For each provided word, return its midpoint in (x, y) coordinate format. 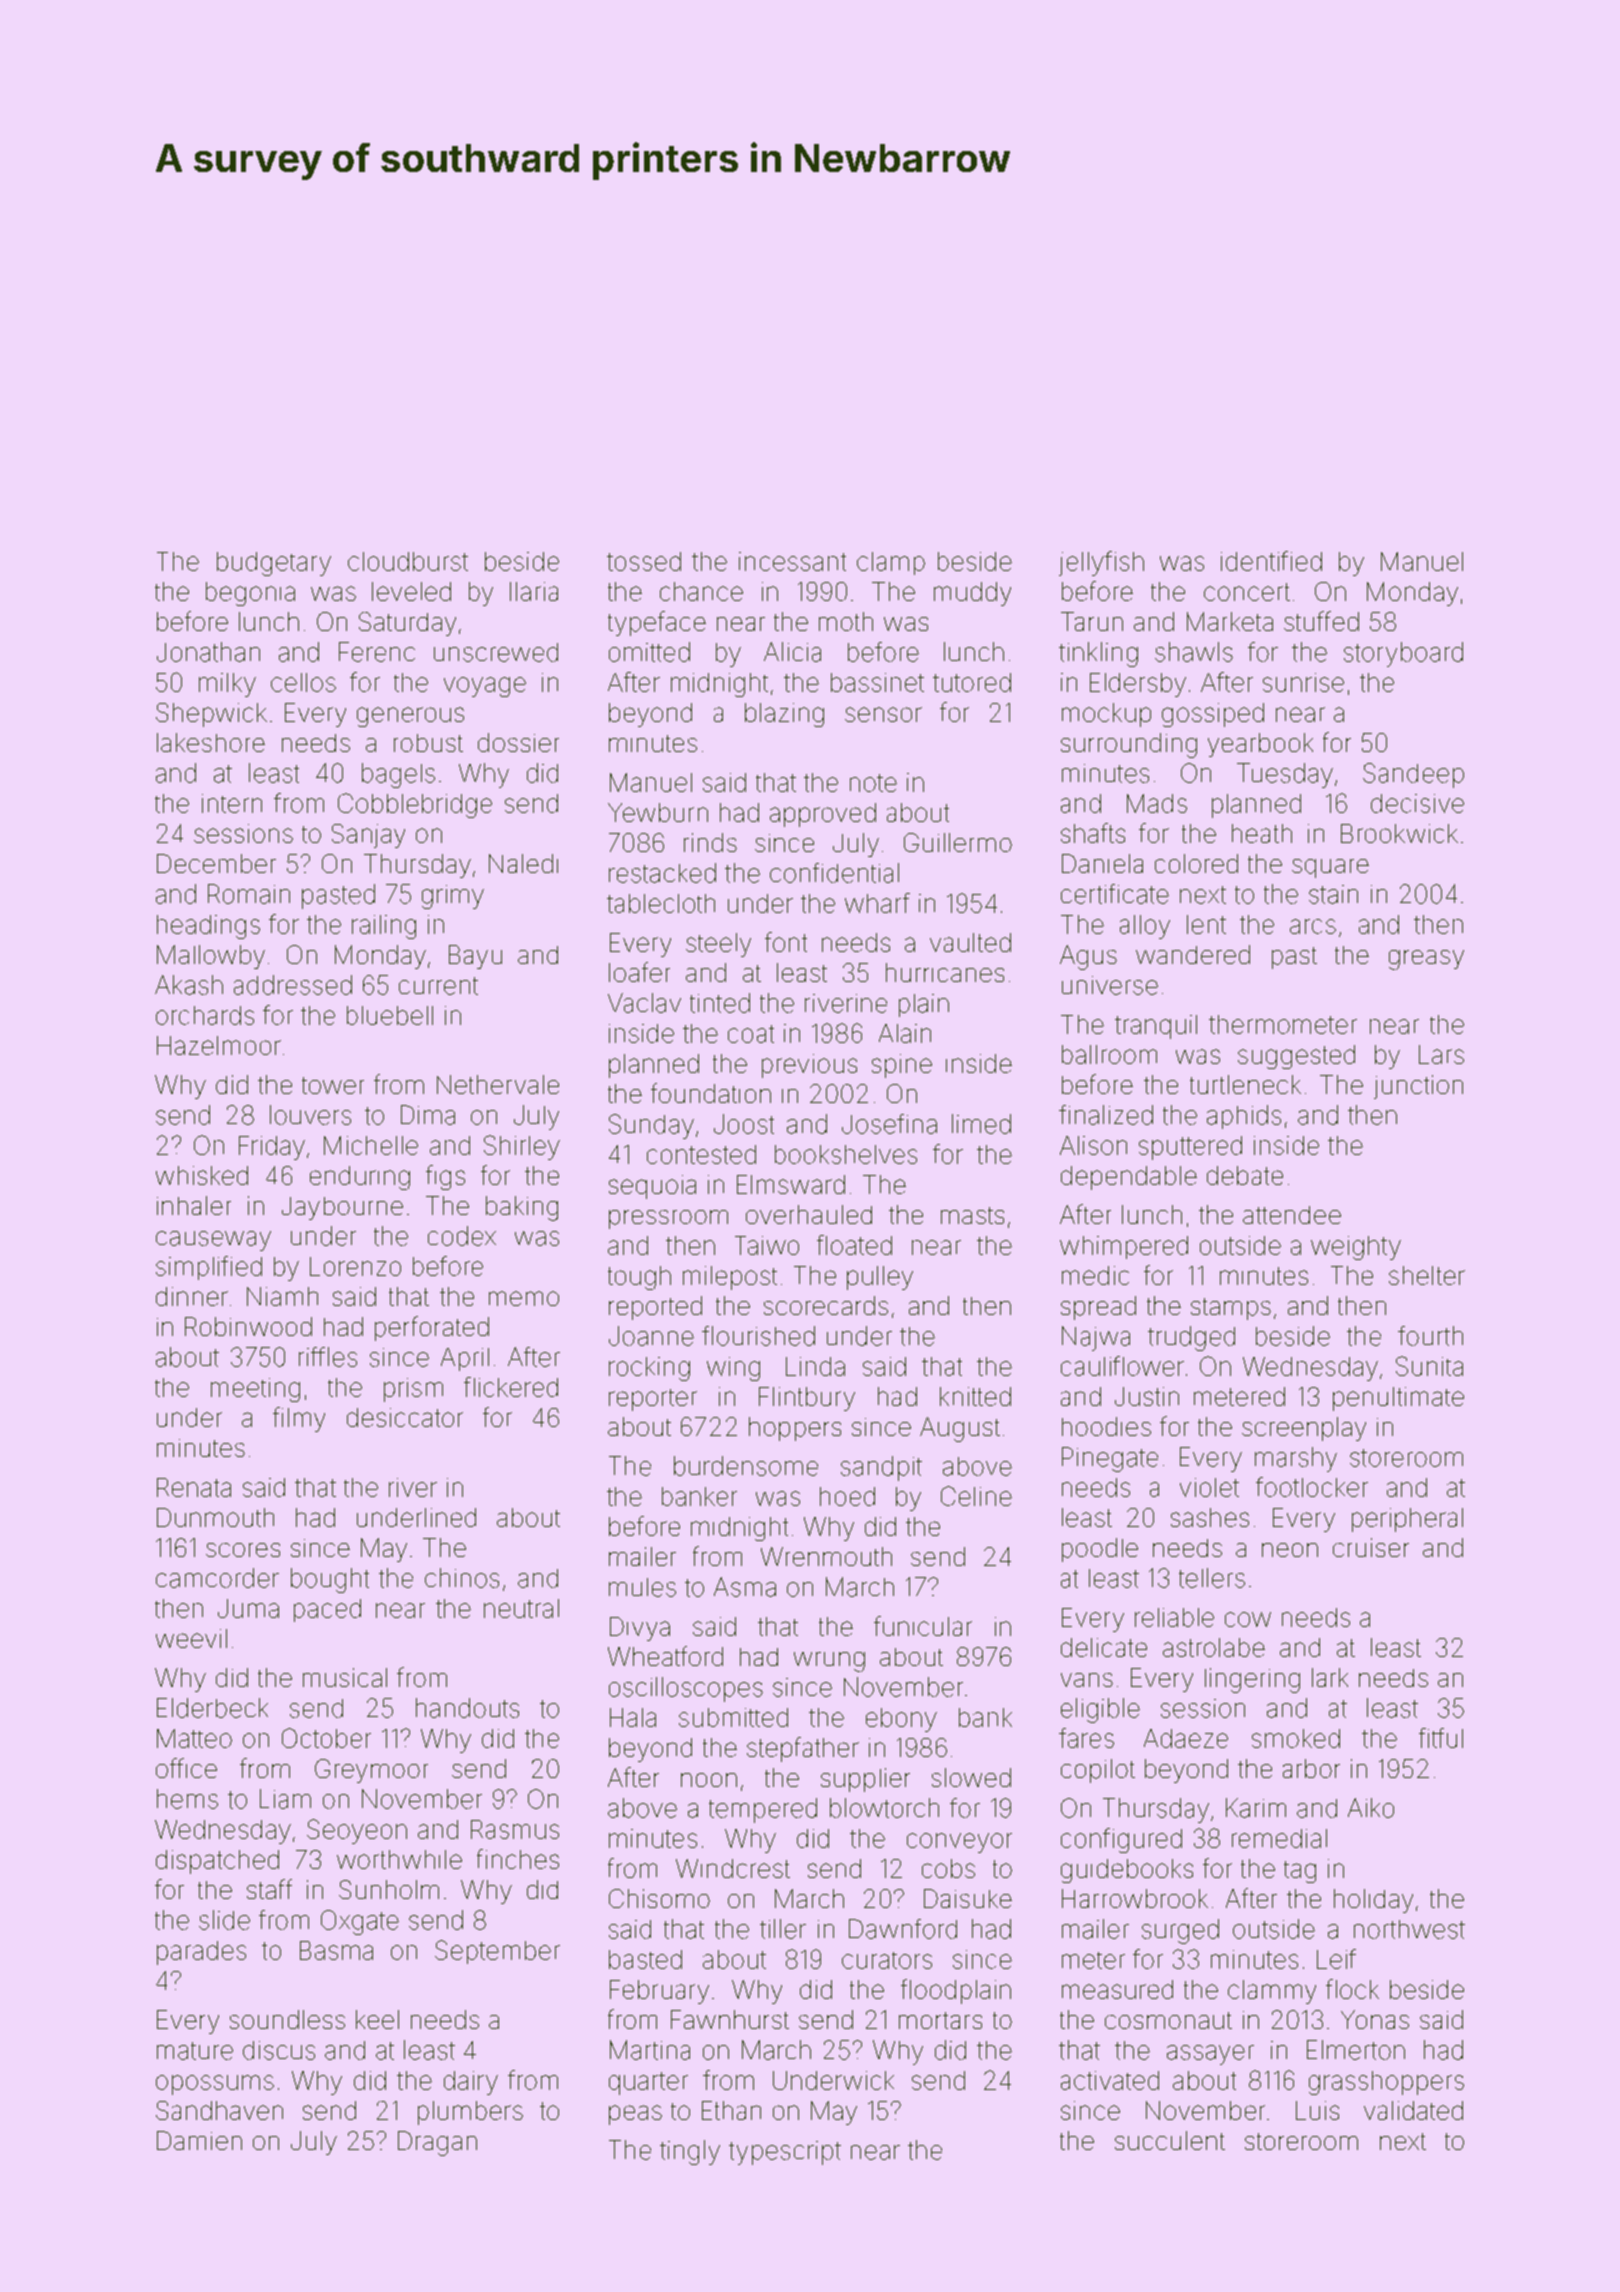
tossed (644, 561)
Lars (1441, 1054)
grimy (453, 897)
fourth (1430, 1336)
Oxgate (360, 1922)
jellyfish (1101, 563)
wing (733, 1369)
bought (330, 1580)
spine (902, 1066)
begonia (250, 594)
